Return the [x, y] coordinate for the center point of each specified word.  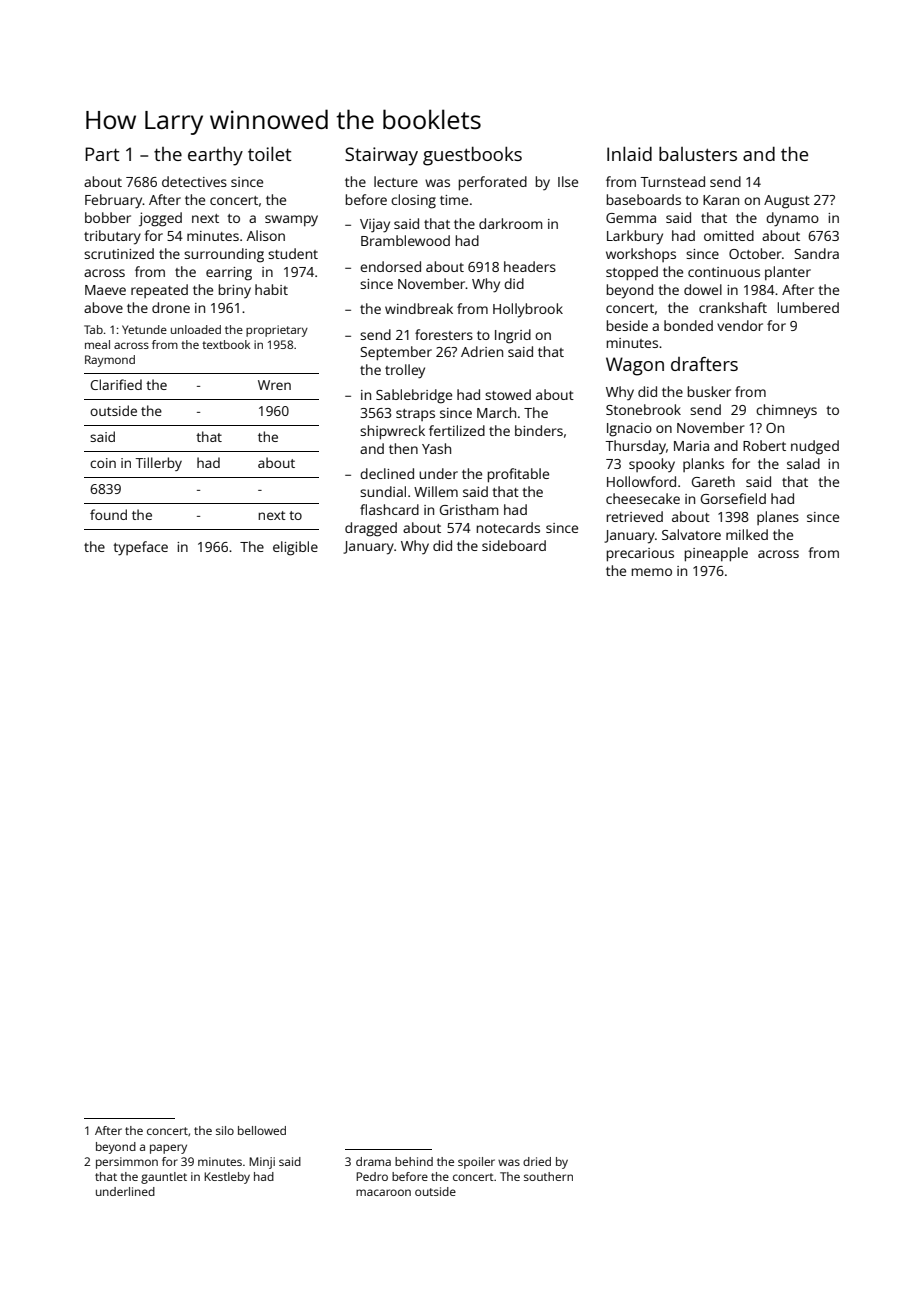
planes [778, 518]
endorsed [390, 266]
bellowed [262, 1130]
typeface [140, 548]
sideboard [514, 545]
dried [537, 1161]
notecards [508, 527]
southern [548, 1176]
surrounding [224, 255]
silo [225, 1130]
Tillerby [158, 464]
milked [747, 534]
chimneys [786, 411]
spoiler [476, 1163]
